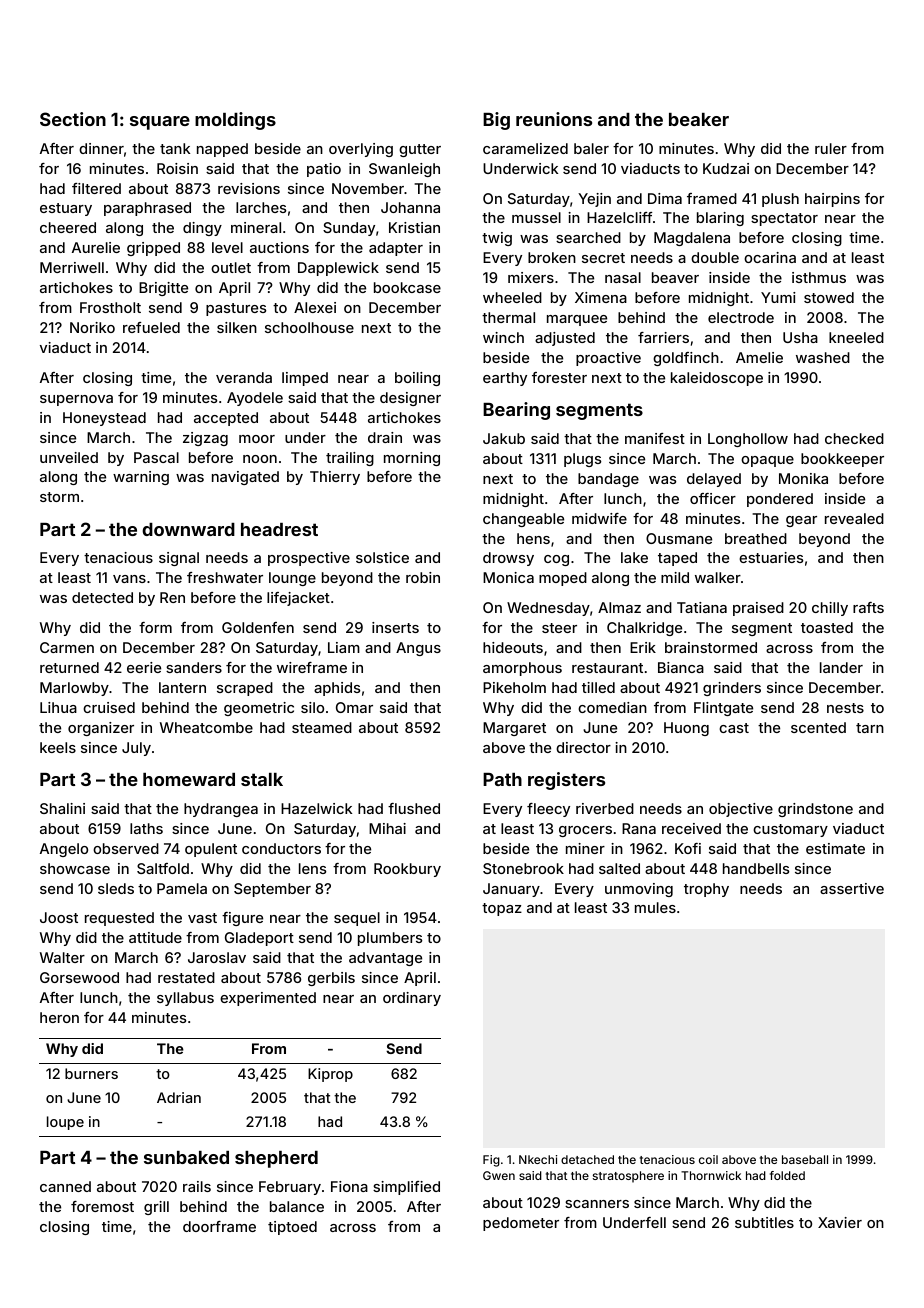  Describe the element at coordinates (514, 687) in the screenshot. I see `Pikeholm` at that location.
